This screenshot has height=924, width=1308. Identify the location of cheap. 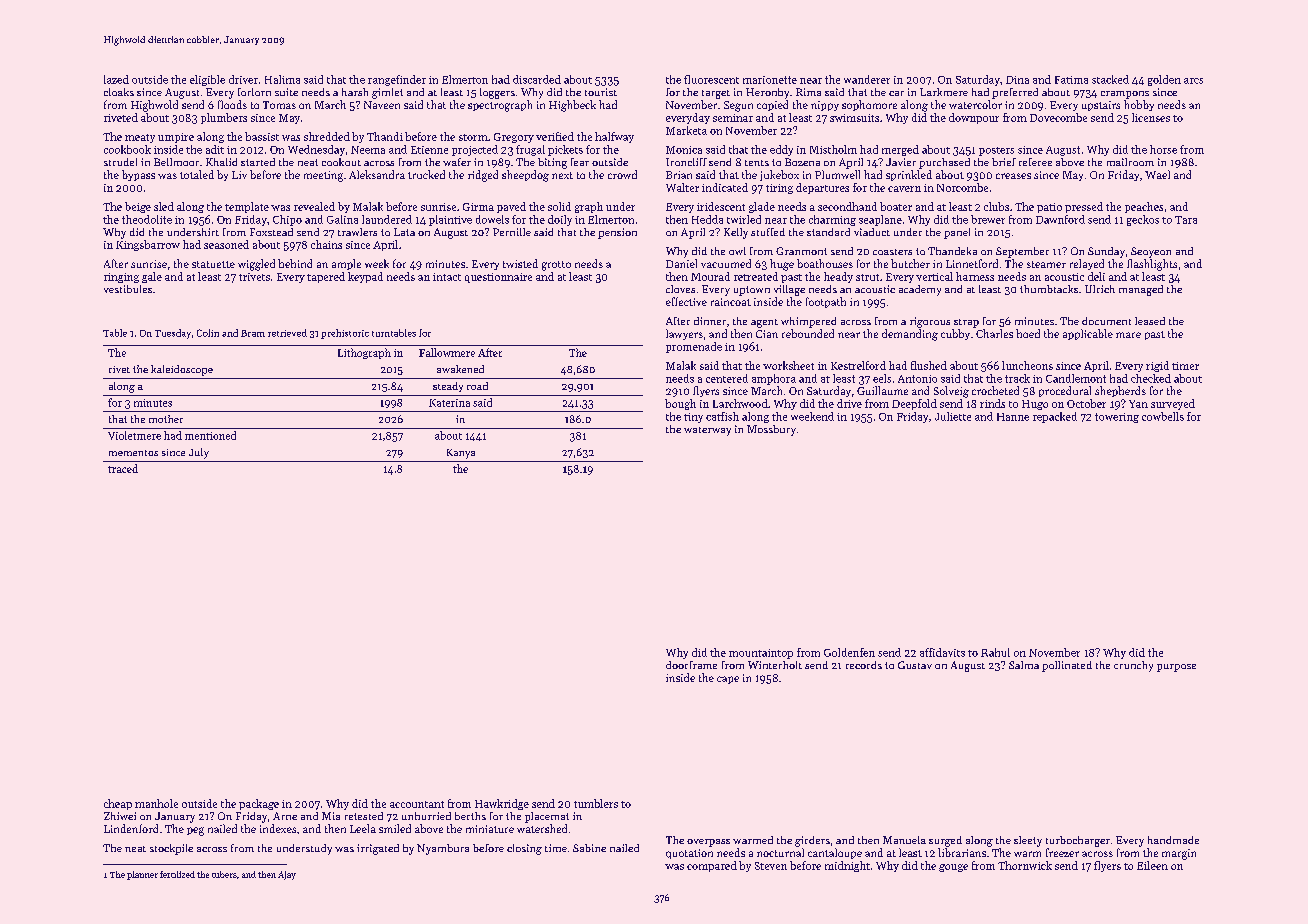
(118, 804).
